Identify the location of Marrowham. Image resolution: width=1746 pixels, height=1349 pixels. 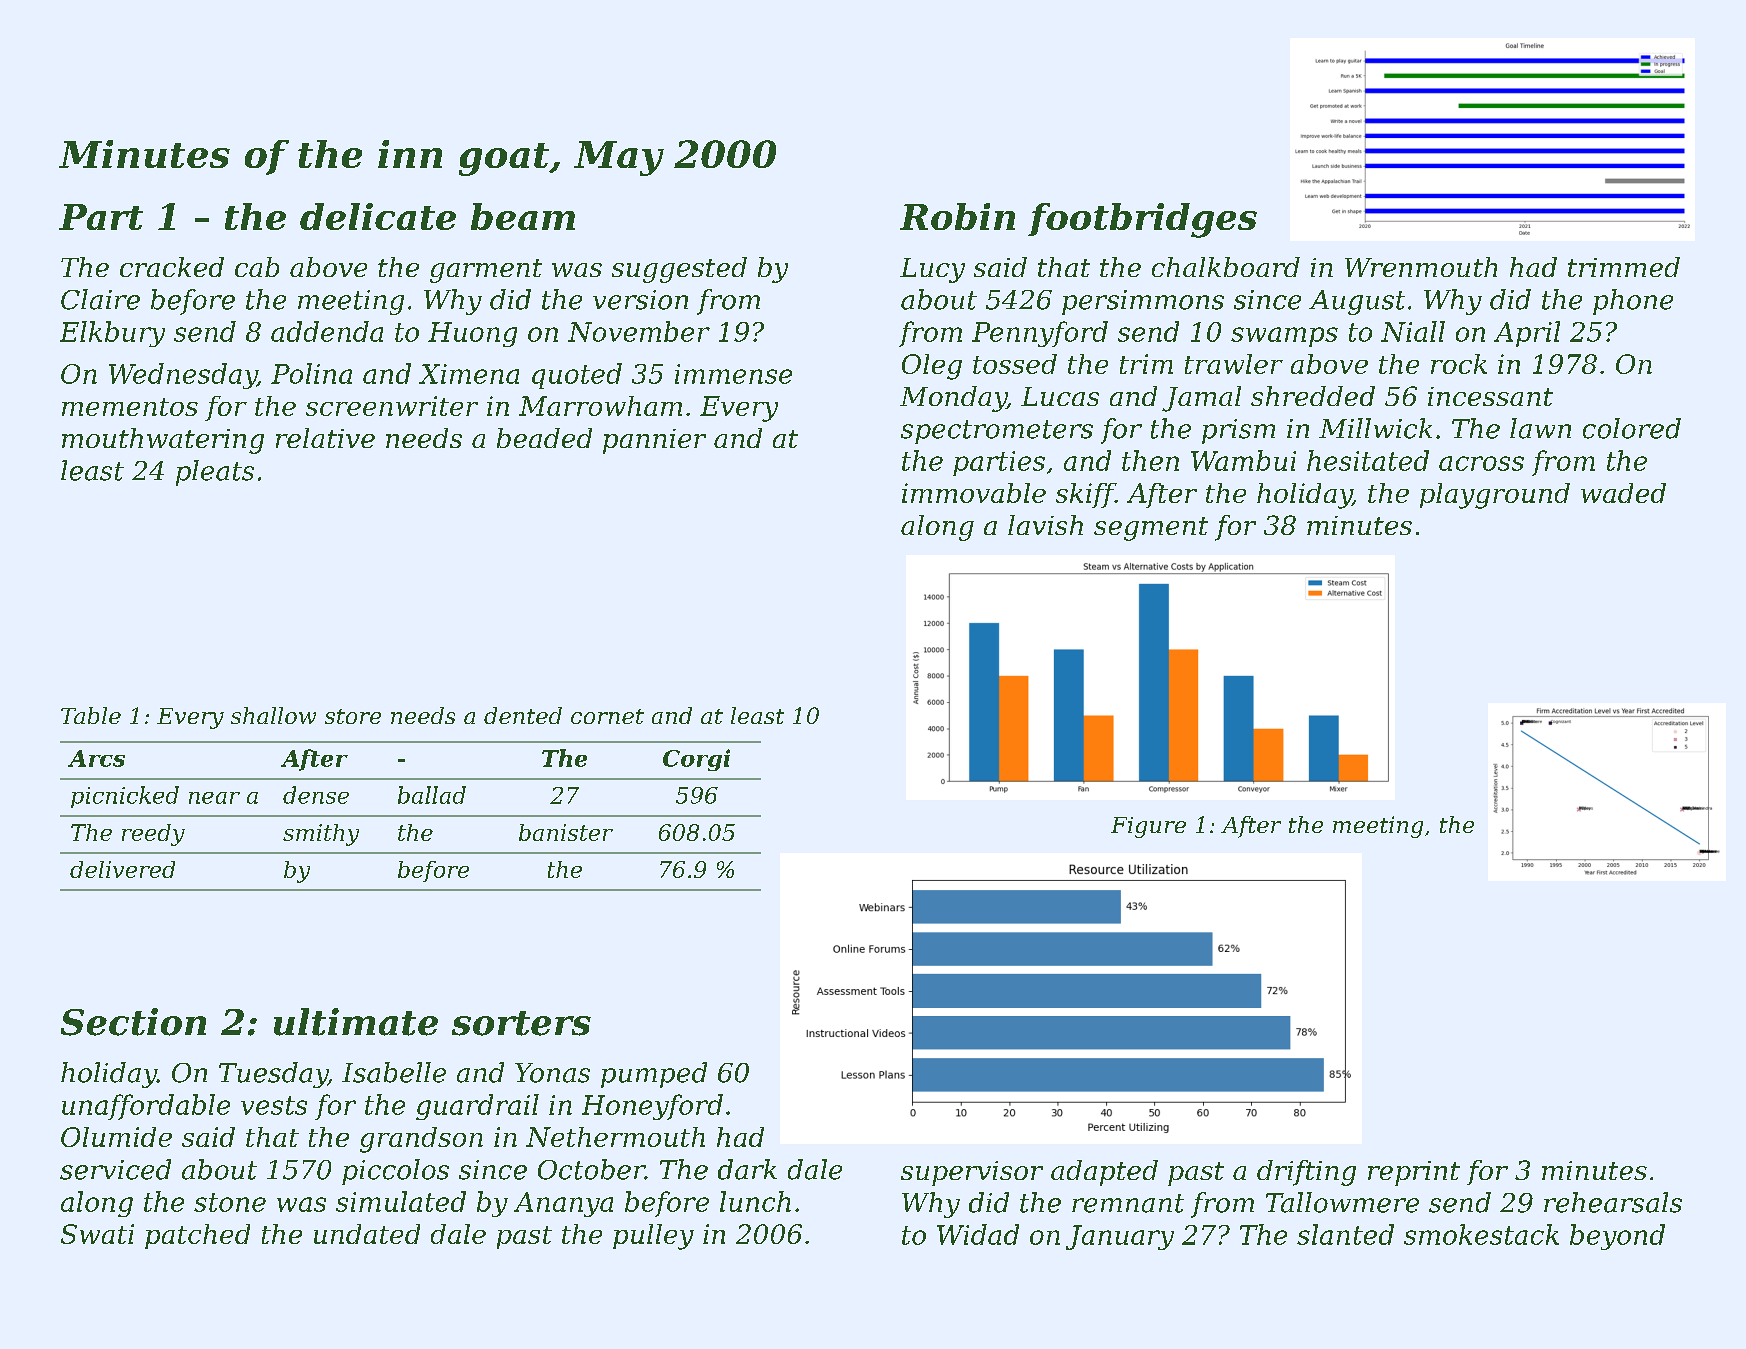
(600, 406).
